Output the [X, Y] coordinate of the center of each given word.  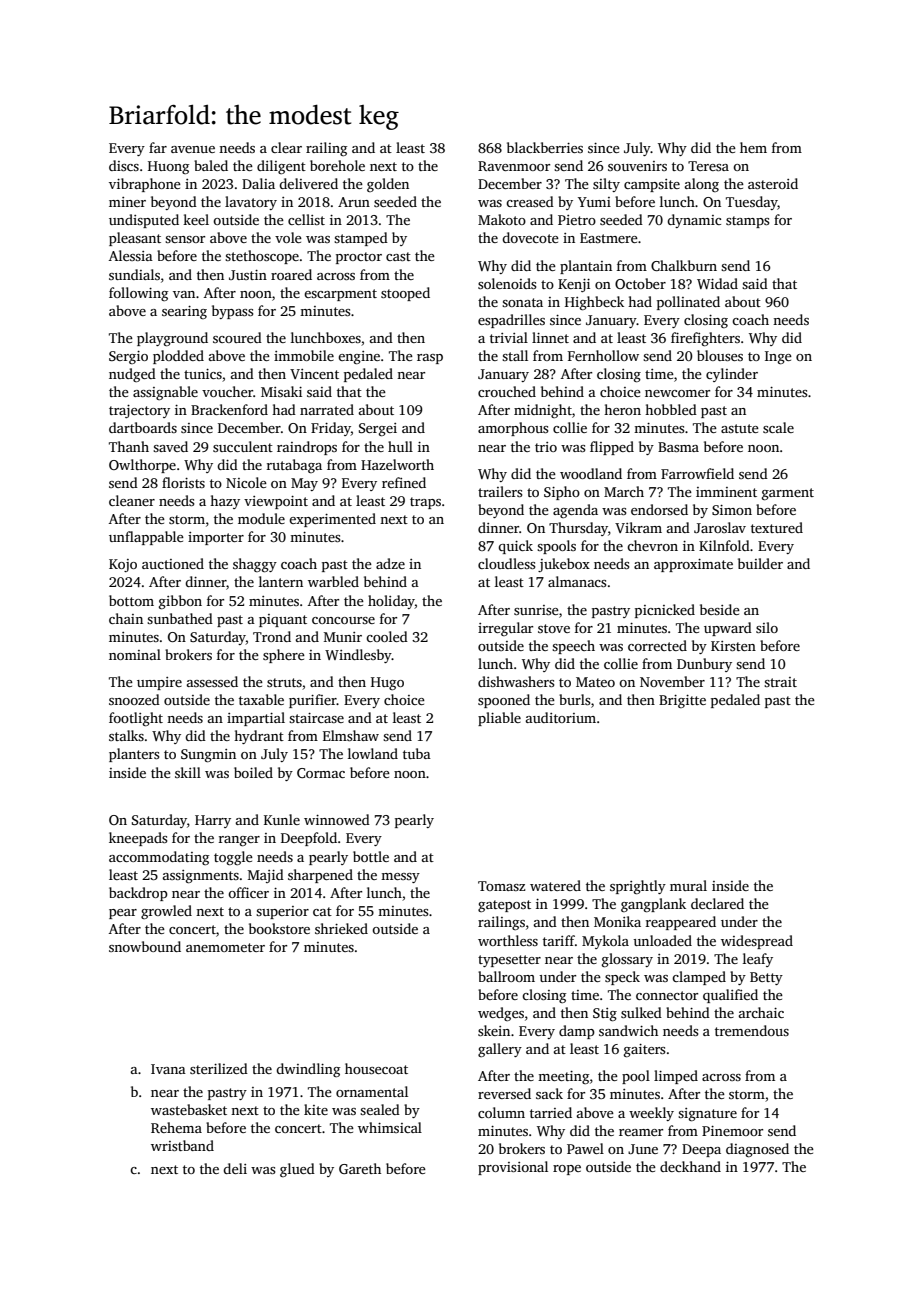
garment [788, 494]
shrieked [341, 928]
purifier [313, 701]
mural [688, 885]
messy [400, 878]
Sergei [378, 430]
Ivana [168, 1069]
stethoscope [262, 257]
